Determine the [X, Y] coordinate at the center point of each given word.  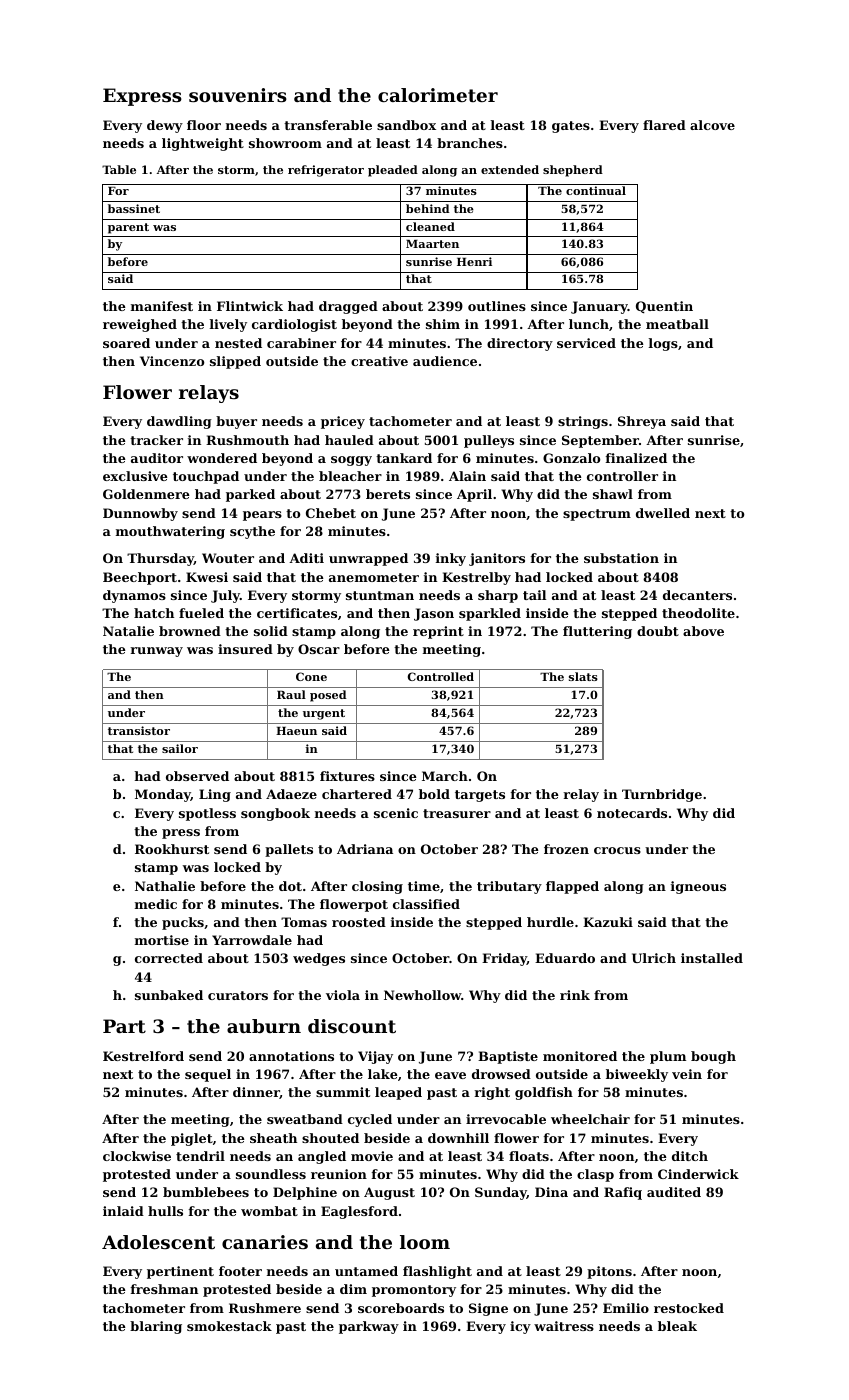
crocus [617, 850]
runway [156, 652]
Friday [504, 959]
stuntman [380, 595]
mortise [162, 940]
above [703, 631]
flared [664, 125]
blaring [156, 1327]
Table [119, 169]
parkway [369, 1327]
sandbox [406, 125]
